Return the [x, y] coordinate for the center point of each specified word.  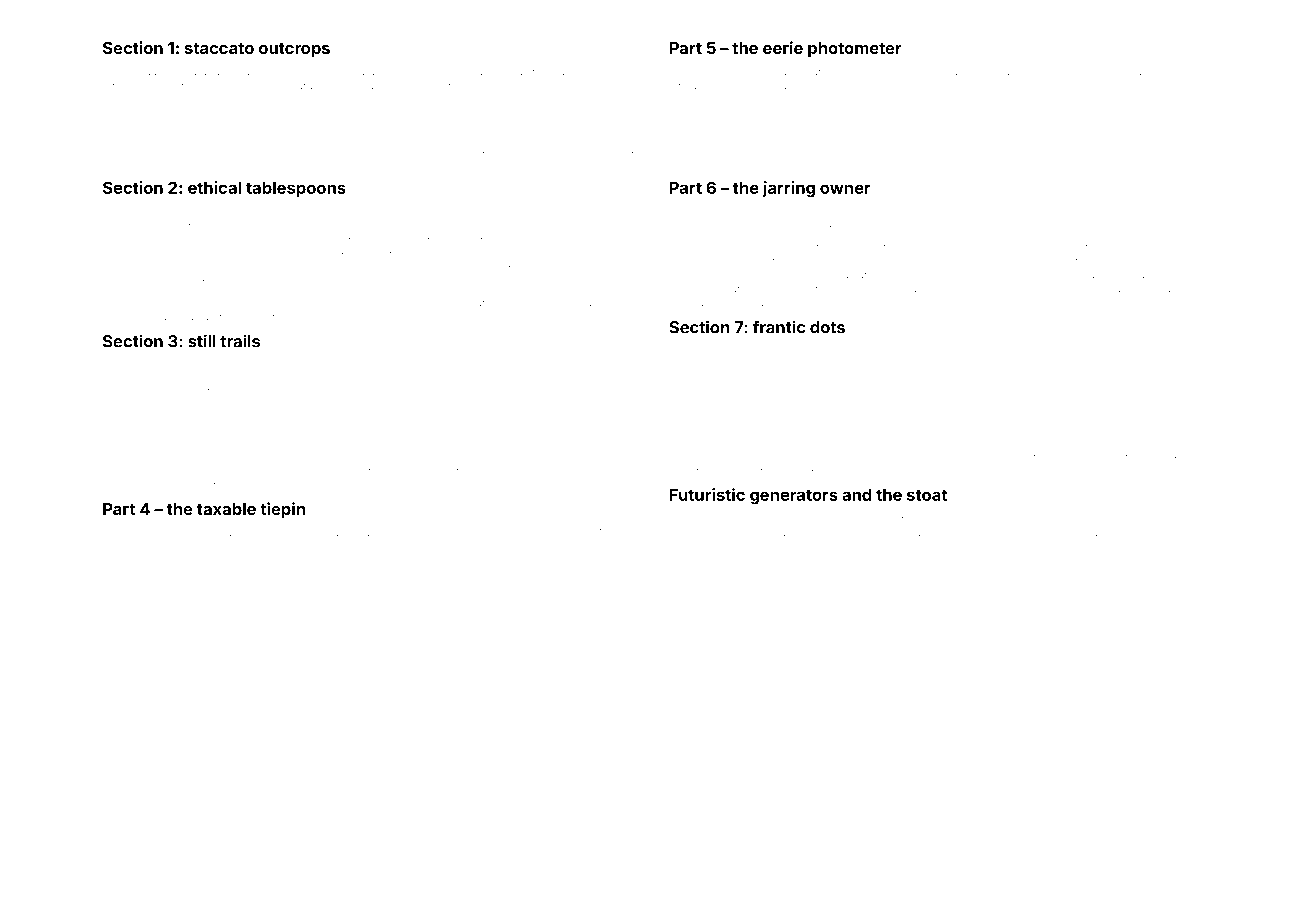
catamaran [746, 164]
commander [1175, 150]
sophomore [273, 423]
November [1045, 149]
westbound [371, 533]
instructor [716, 443]
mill [701, 211]
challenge [191, 213]
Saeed [1020, 456]
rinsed [118, 379]
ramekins [740, 422]
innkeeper [534, 122]
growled [974, 444]
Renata [241, 71]
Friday [176, 150]
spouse [1148, 213]
